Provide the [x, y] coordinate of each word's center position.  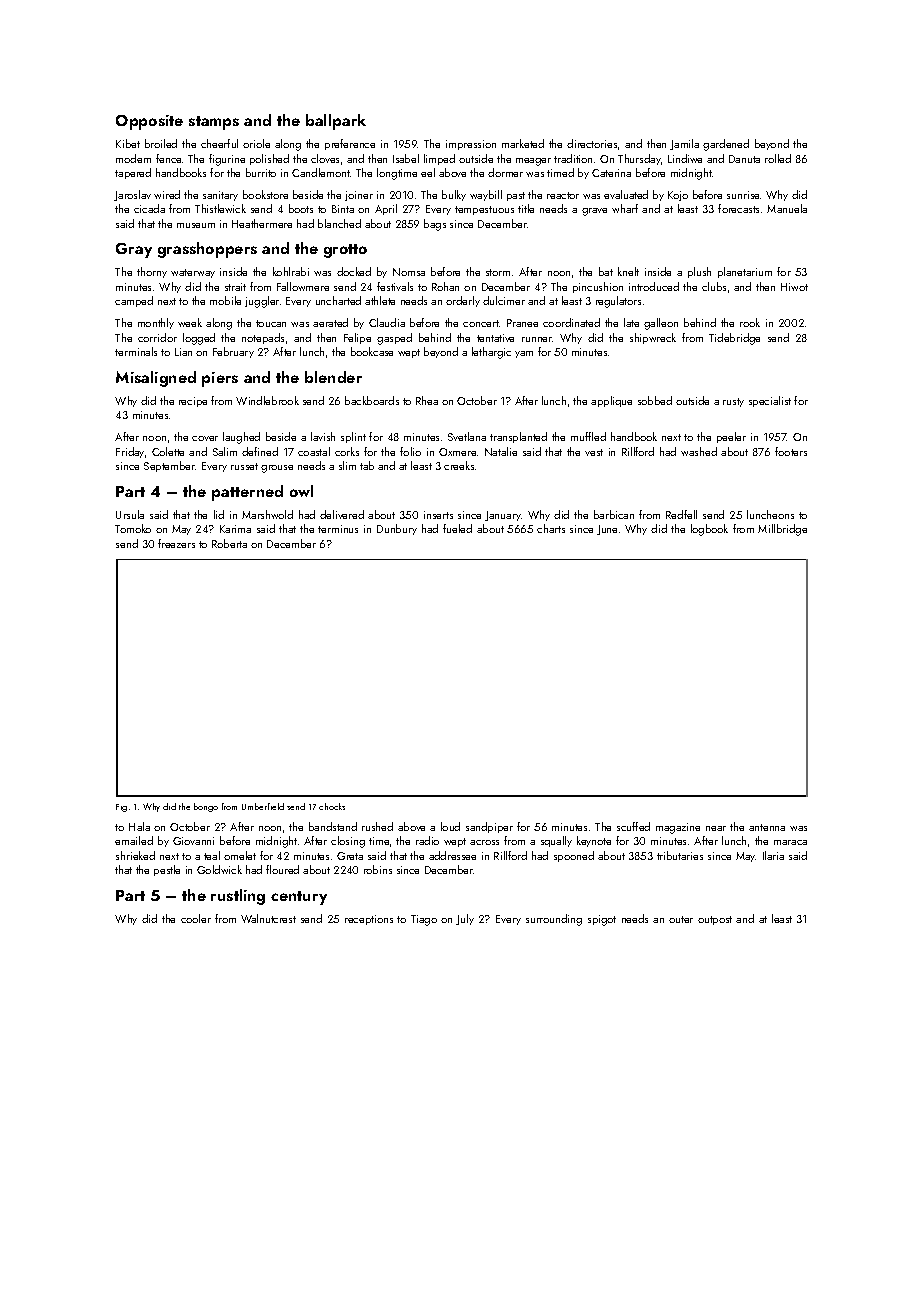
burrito [261, 172]
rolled [778, 158]
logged [199, 339]
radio [427, 840]
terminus [338, 529]
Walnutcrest [268, 918]
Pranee [522, 323]
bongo [206, 807]
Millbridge [782, 530]
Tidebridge [734, 339]
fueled [457, 528]
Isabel [406, 158]
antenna [767, 827]
